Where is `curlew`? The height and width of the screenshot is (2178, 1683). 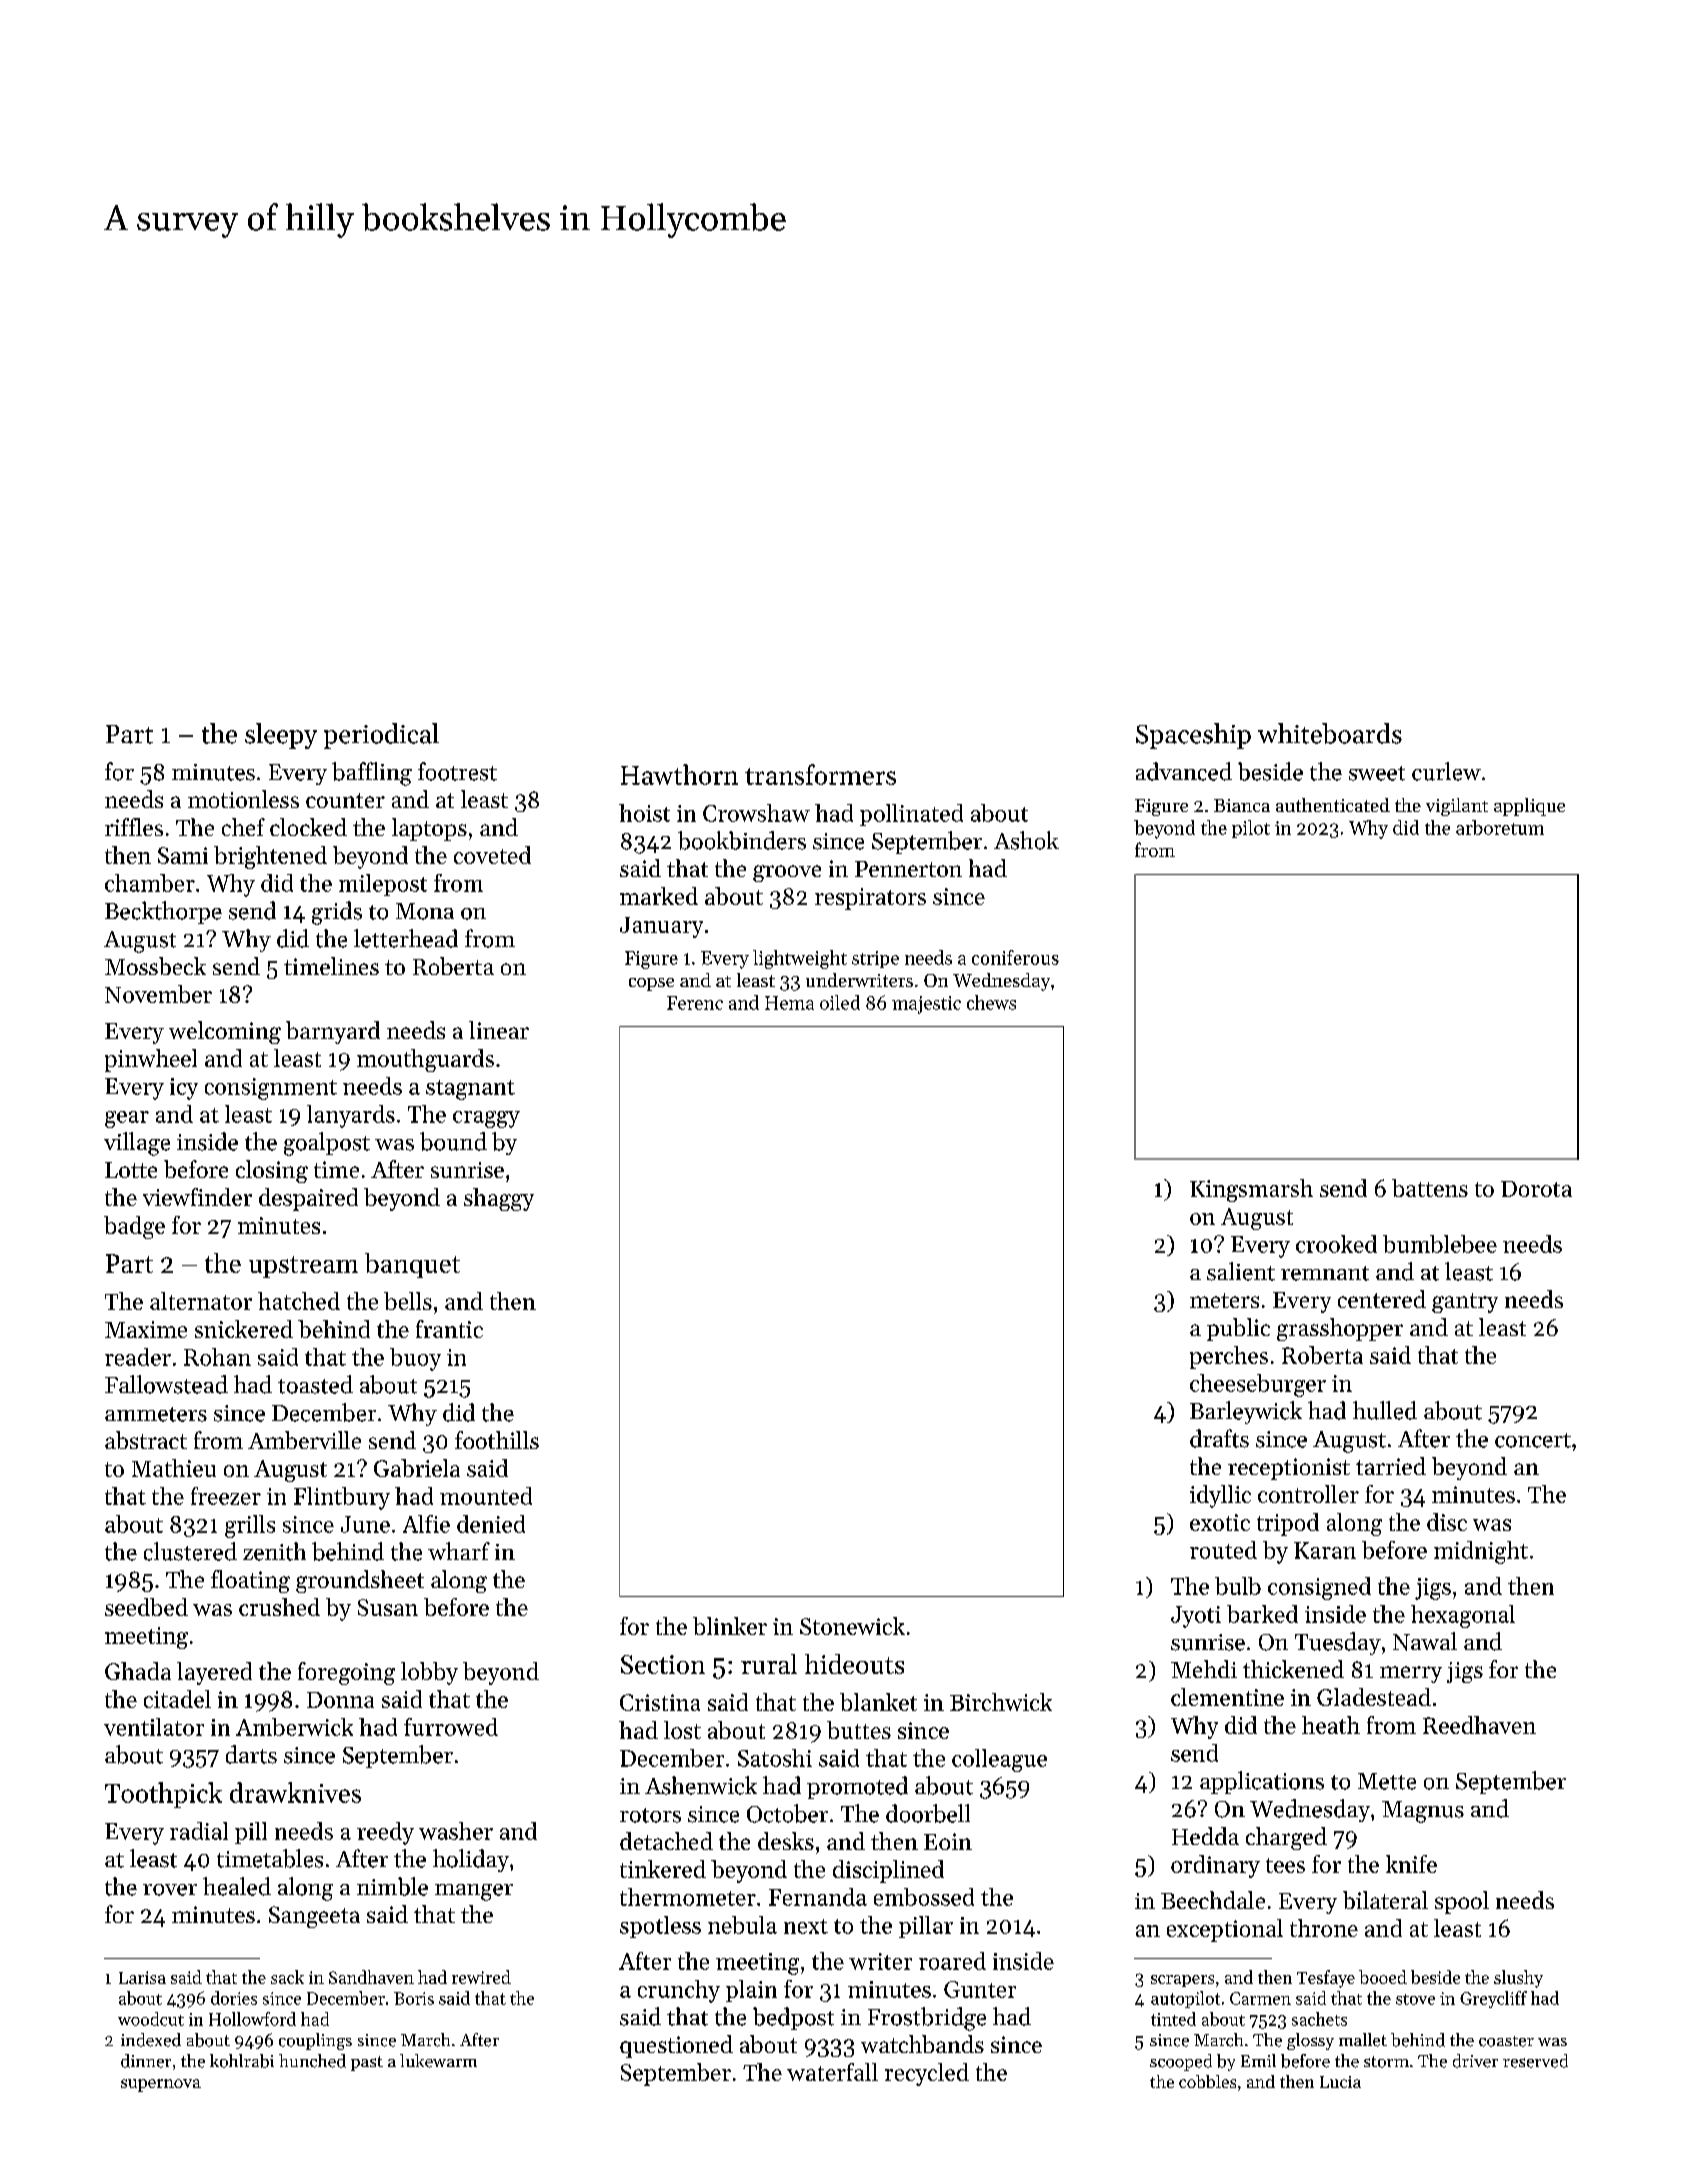 curlew is located at coordinates (1446, 771).
